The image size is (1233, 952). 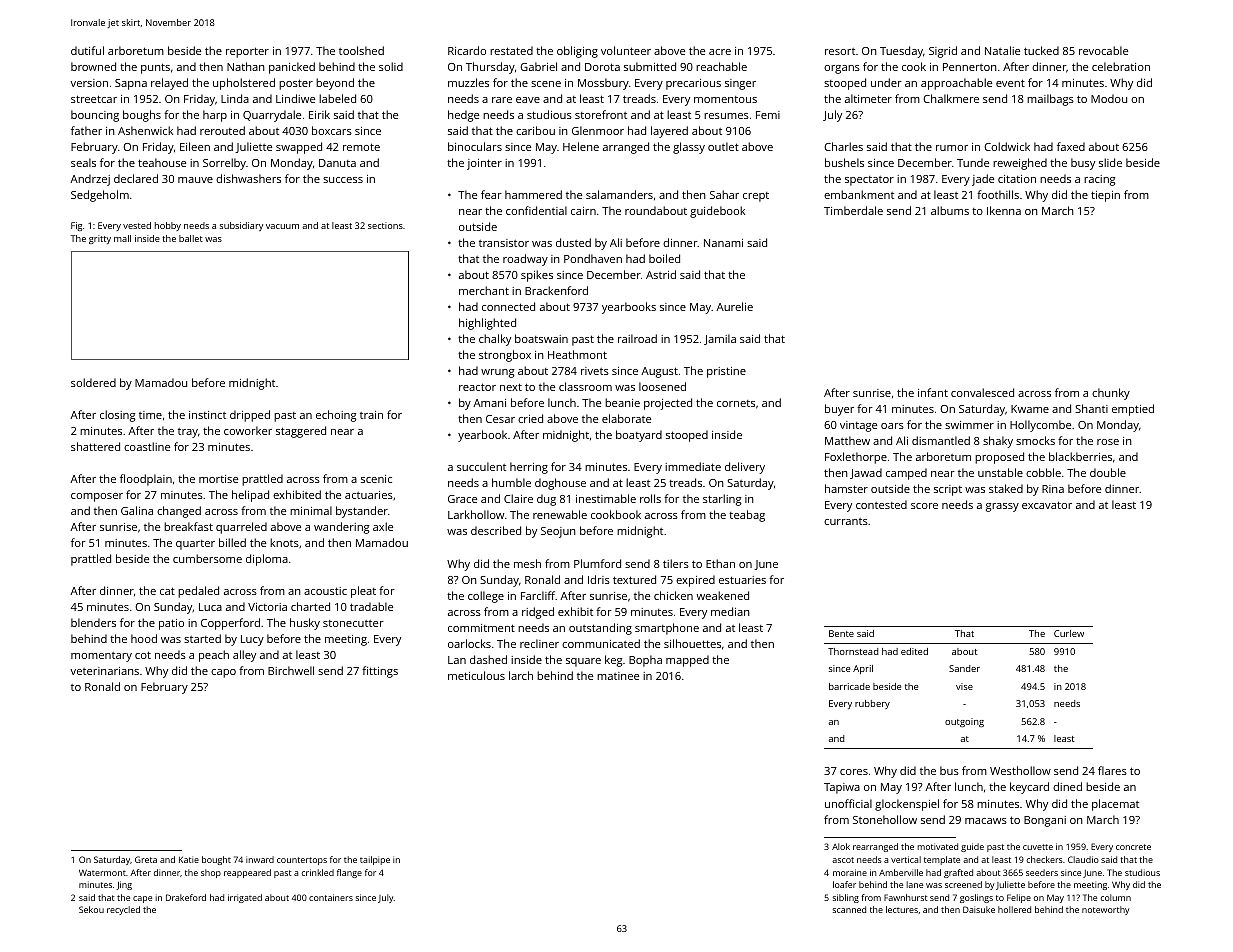 What do you see at coordinates (87, 50) in the screenshot?
I see `dutiful` at bounding box center [87, 50].
